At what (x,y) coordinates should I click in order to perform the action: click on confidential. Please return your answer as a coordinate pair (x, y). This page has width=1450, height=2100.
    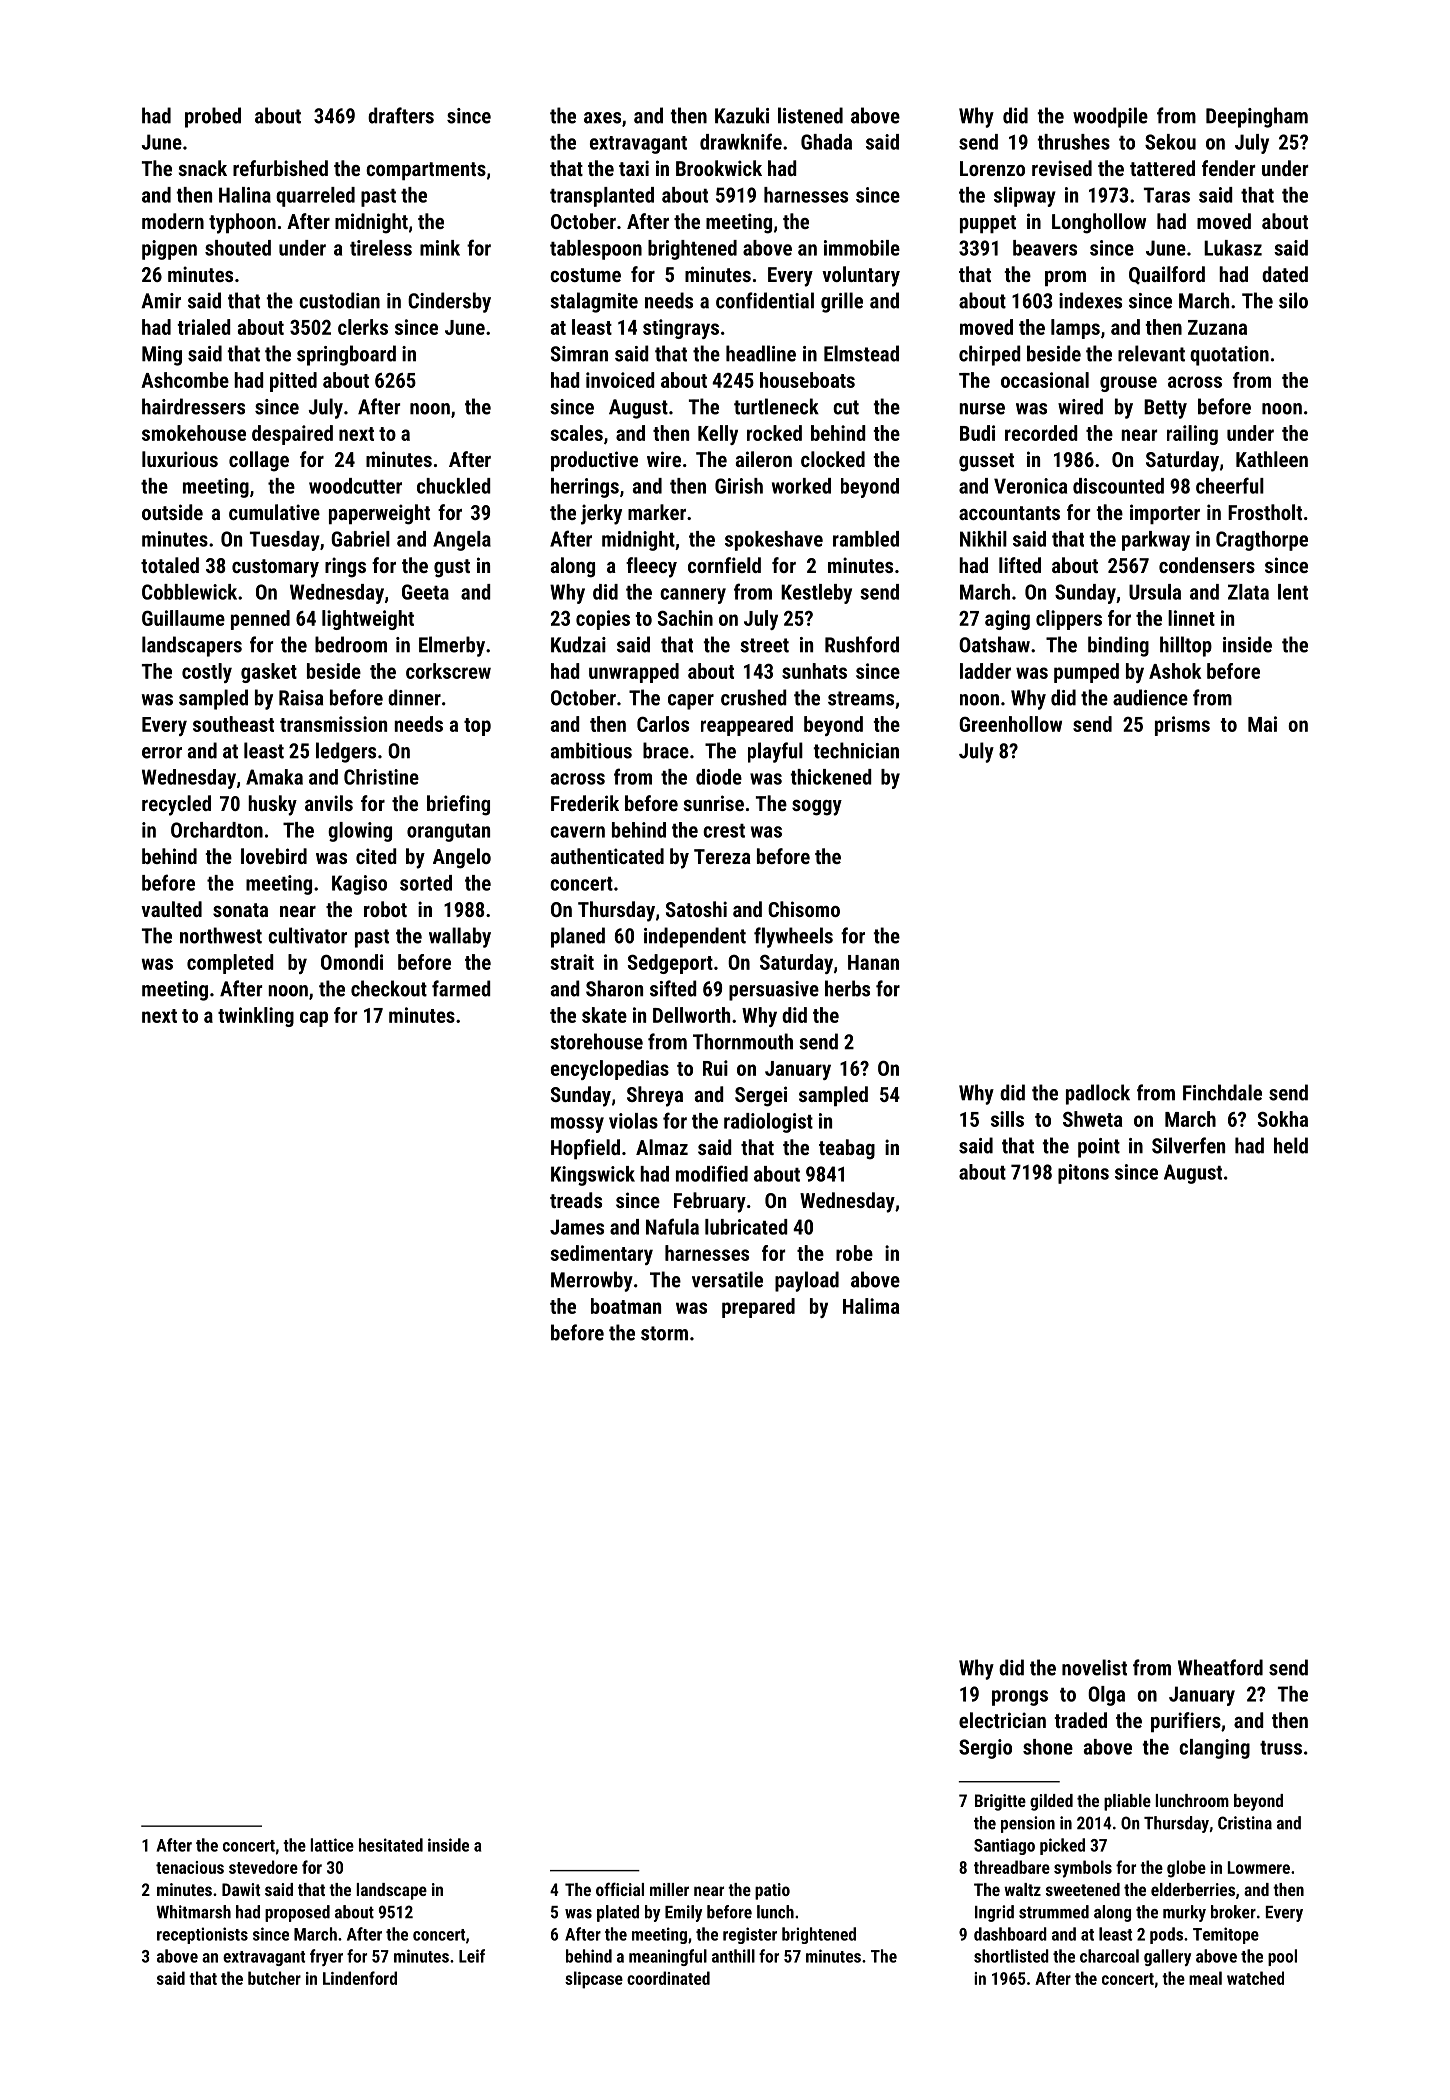
    Looking at the image, I should click on (765, 300).
